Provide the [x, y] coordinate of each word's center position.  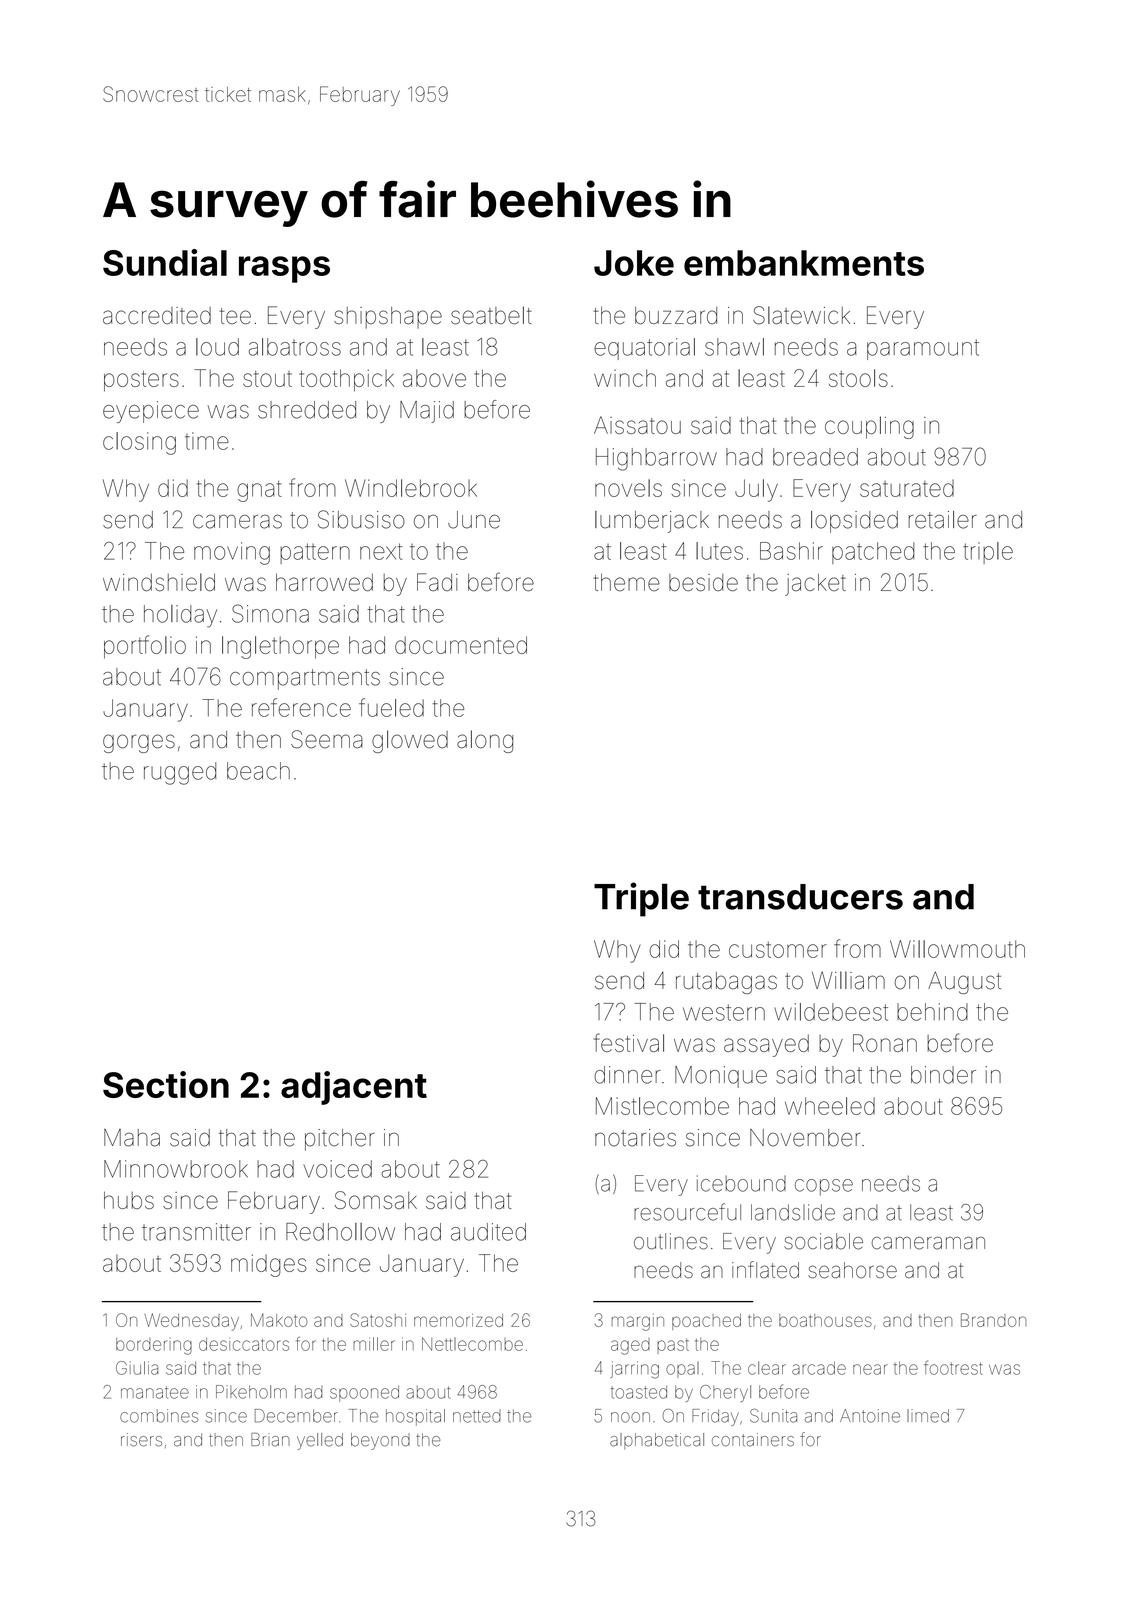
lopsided [854, 522]
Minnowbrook [176, 1169]
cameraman [928, 1243]
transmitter [196, 1232]
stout [267, 379]
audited [488, 1232]
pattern [315, 553]
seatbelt [491, 315]
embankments [804, 263]
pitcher [339, 1140]
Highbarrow [656, 459]
